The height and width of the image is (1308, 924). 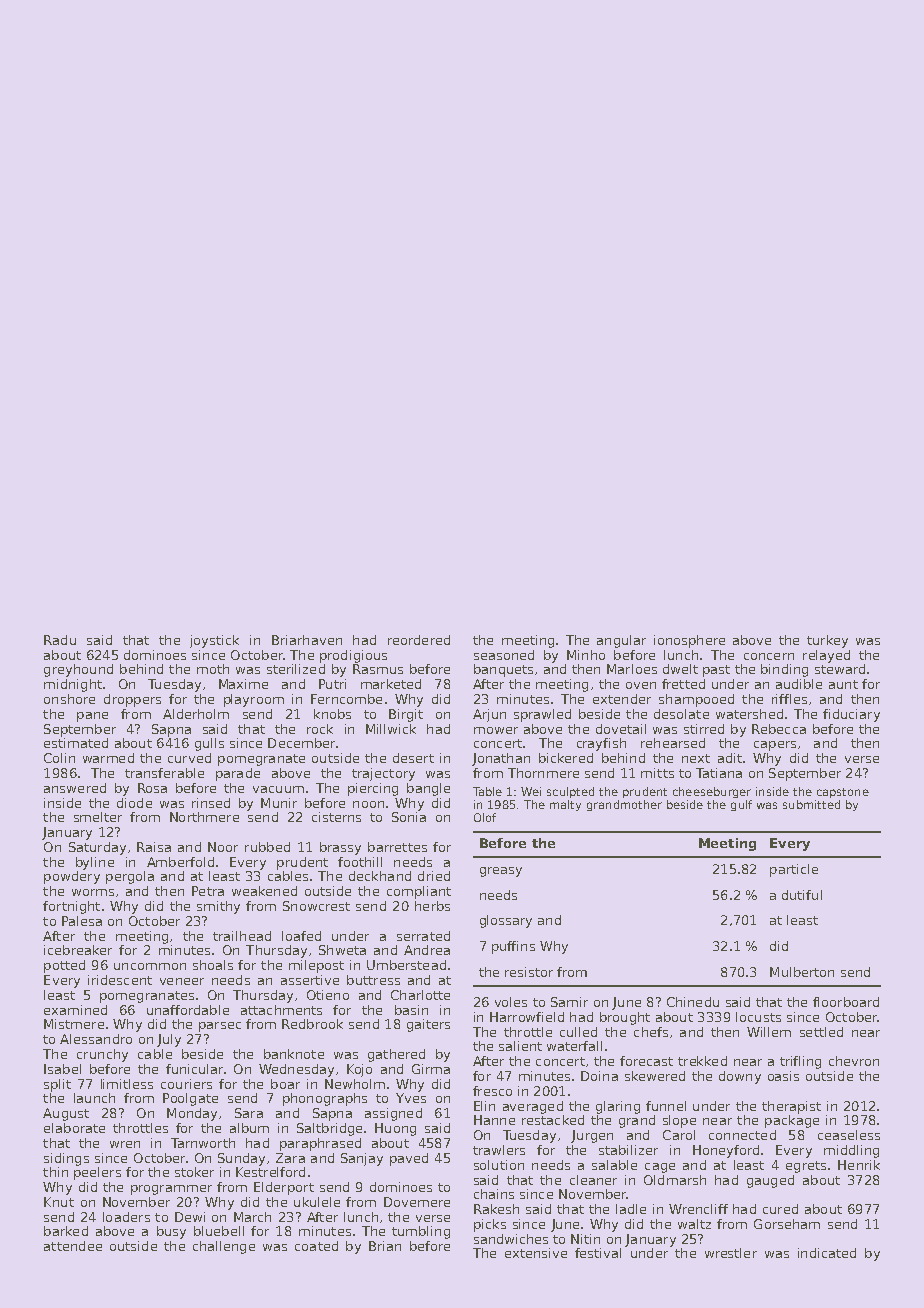 I want to click on Saturday, so click(x=97, y=848).
